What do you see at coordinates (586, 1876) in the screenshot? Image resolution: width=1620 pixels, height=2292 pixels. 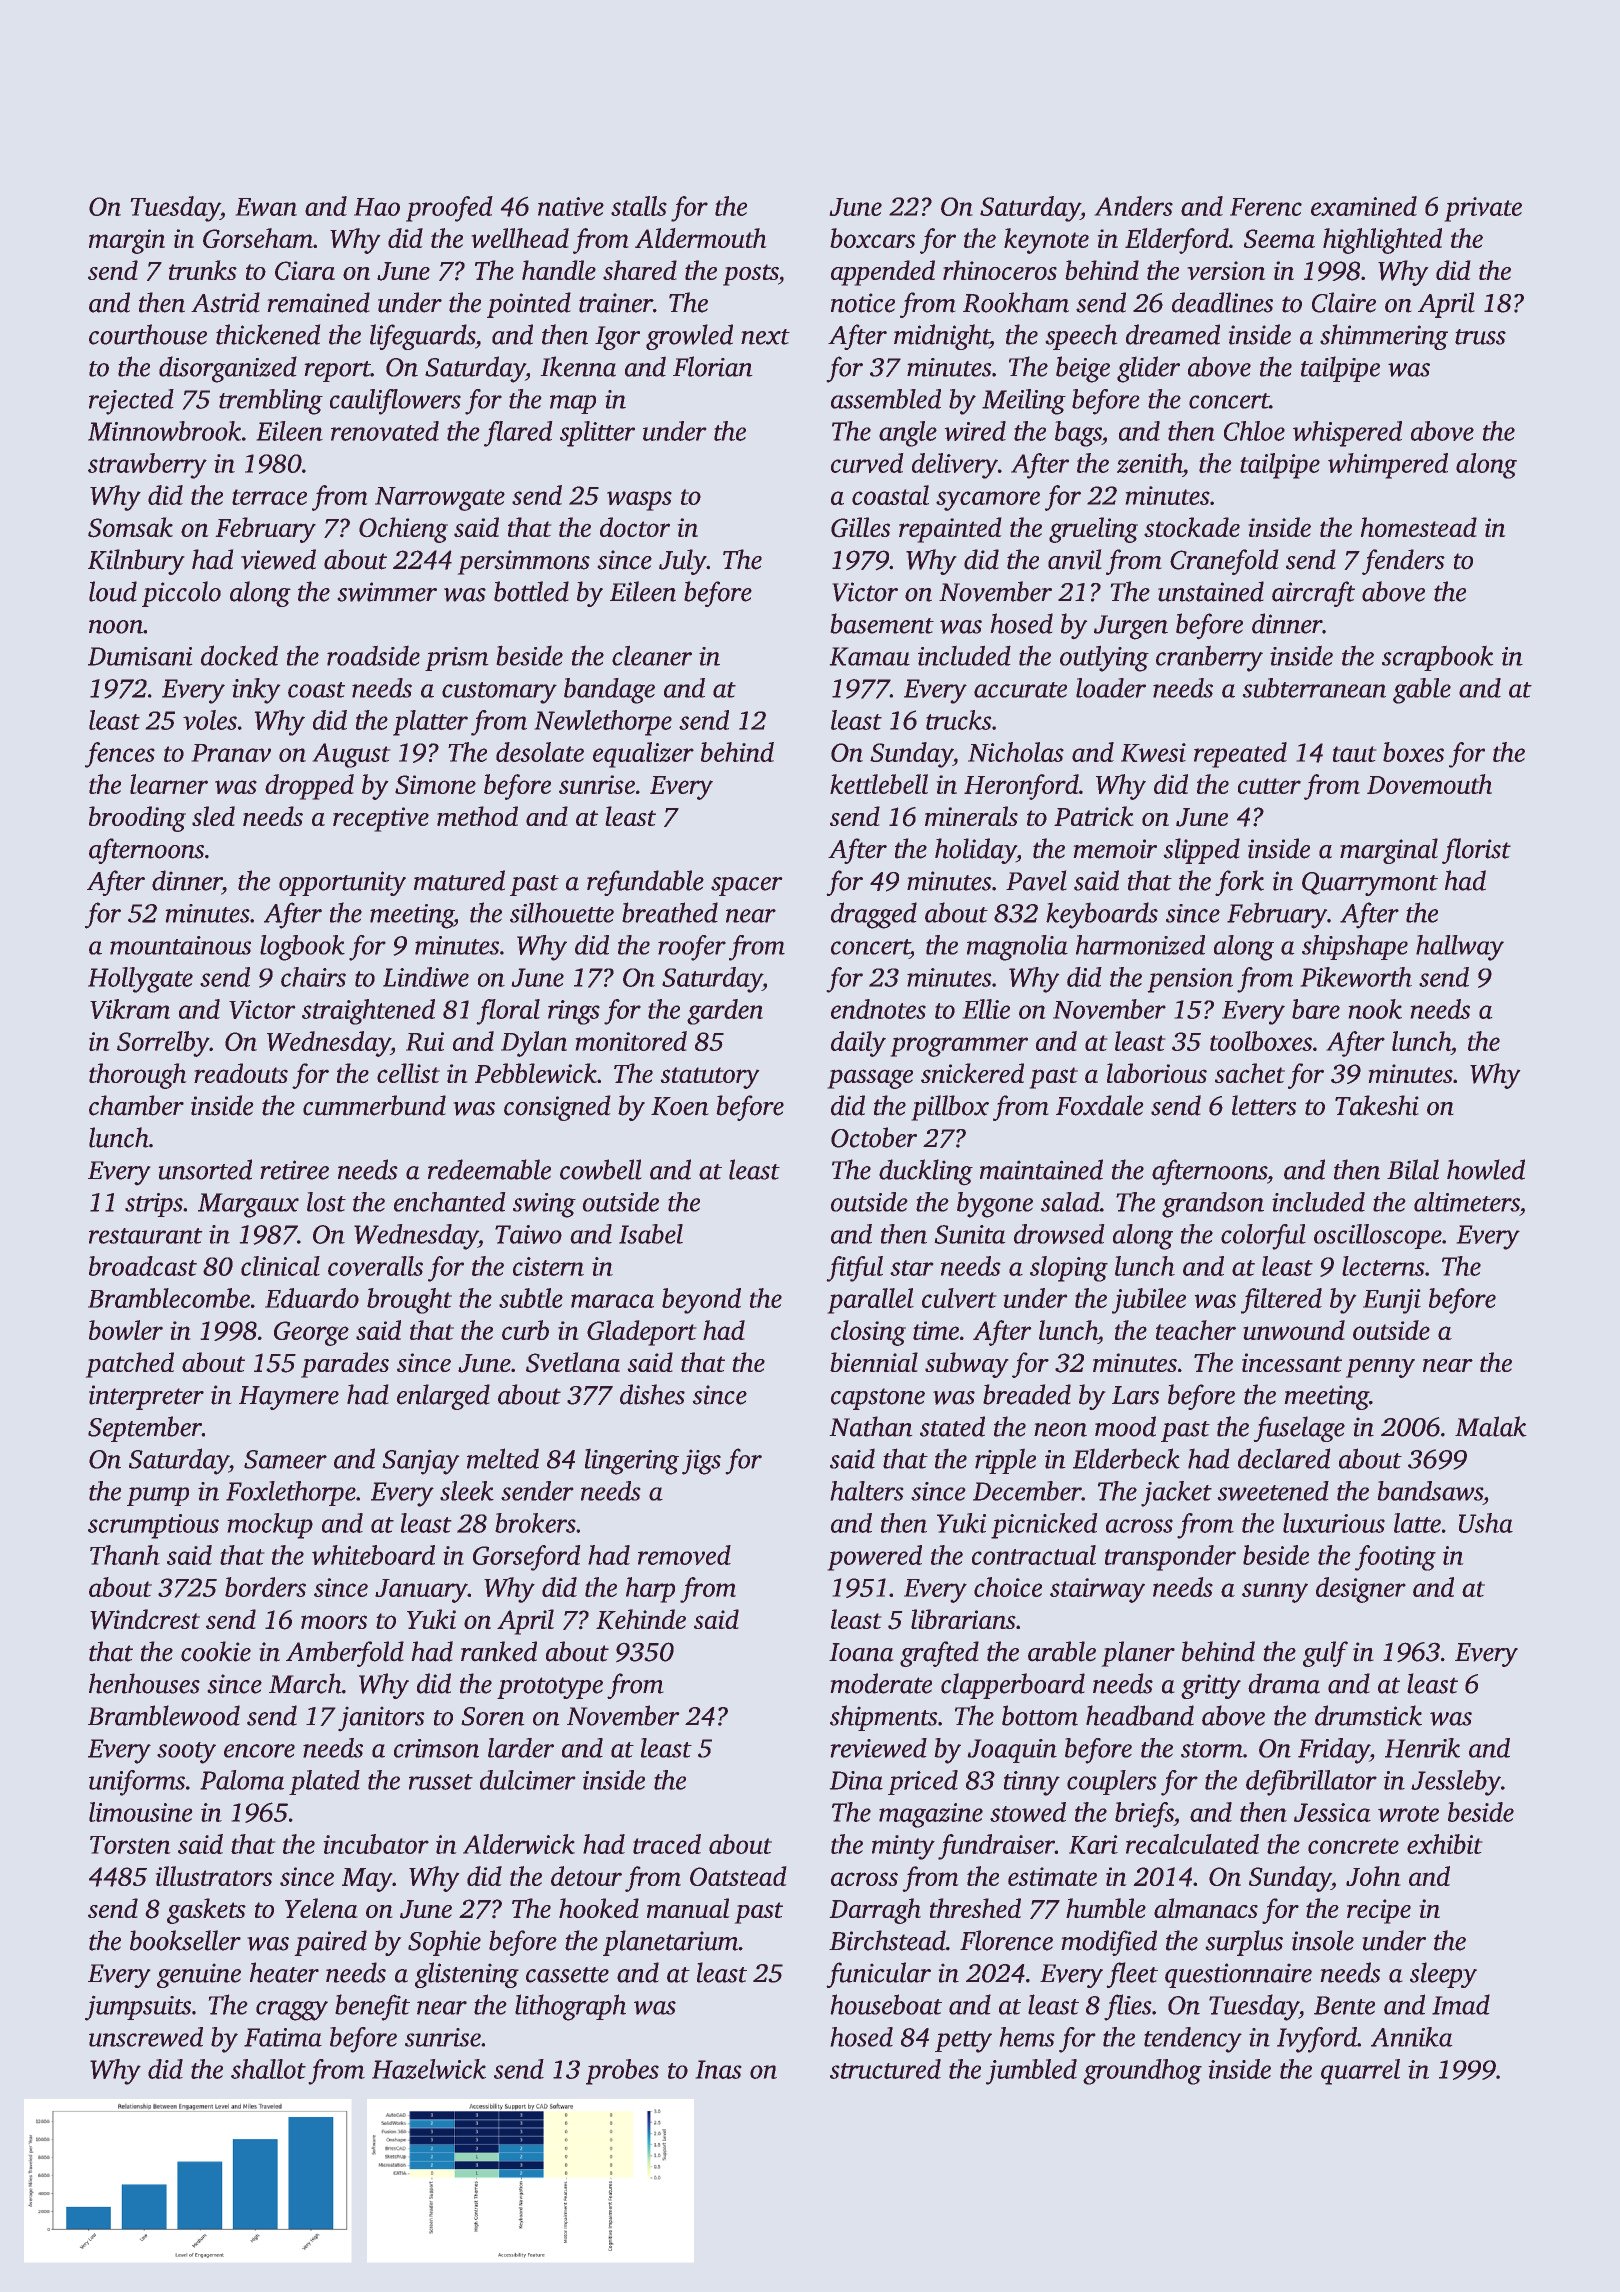 I see `detour` at bounding box center [586, 1876].
